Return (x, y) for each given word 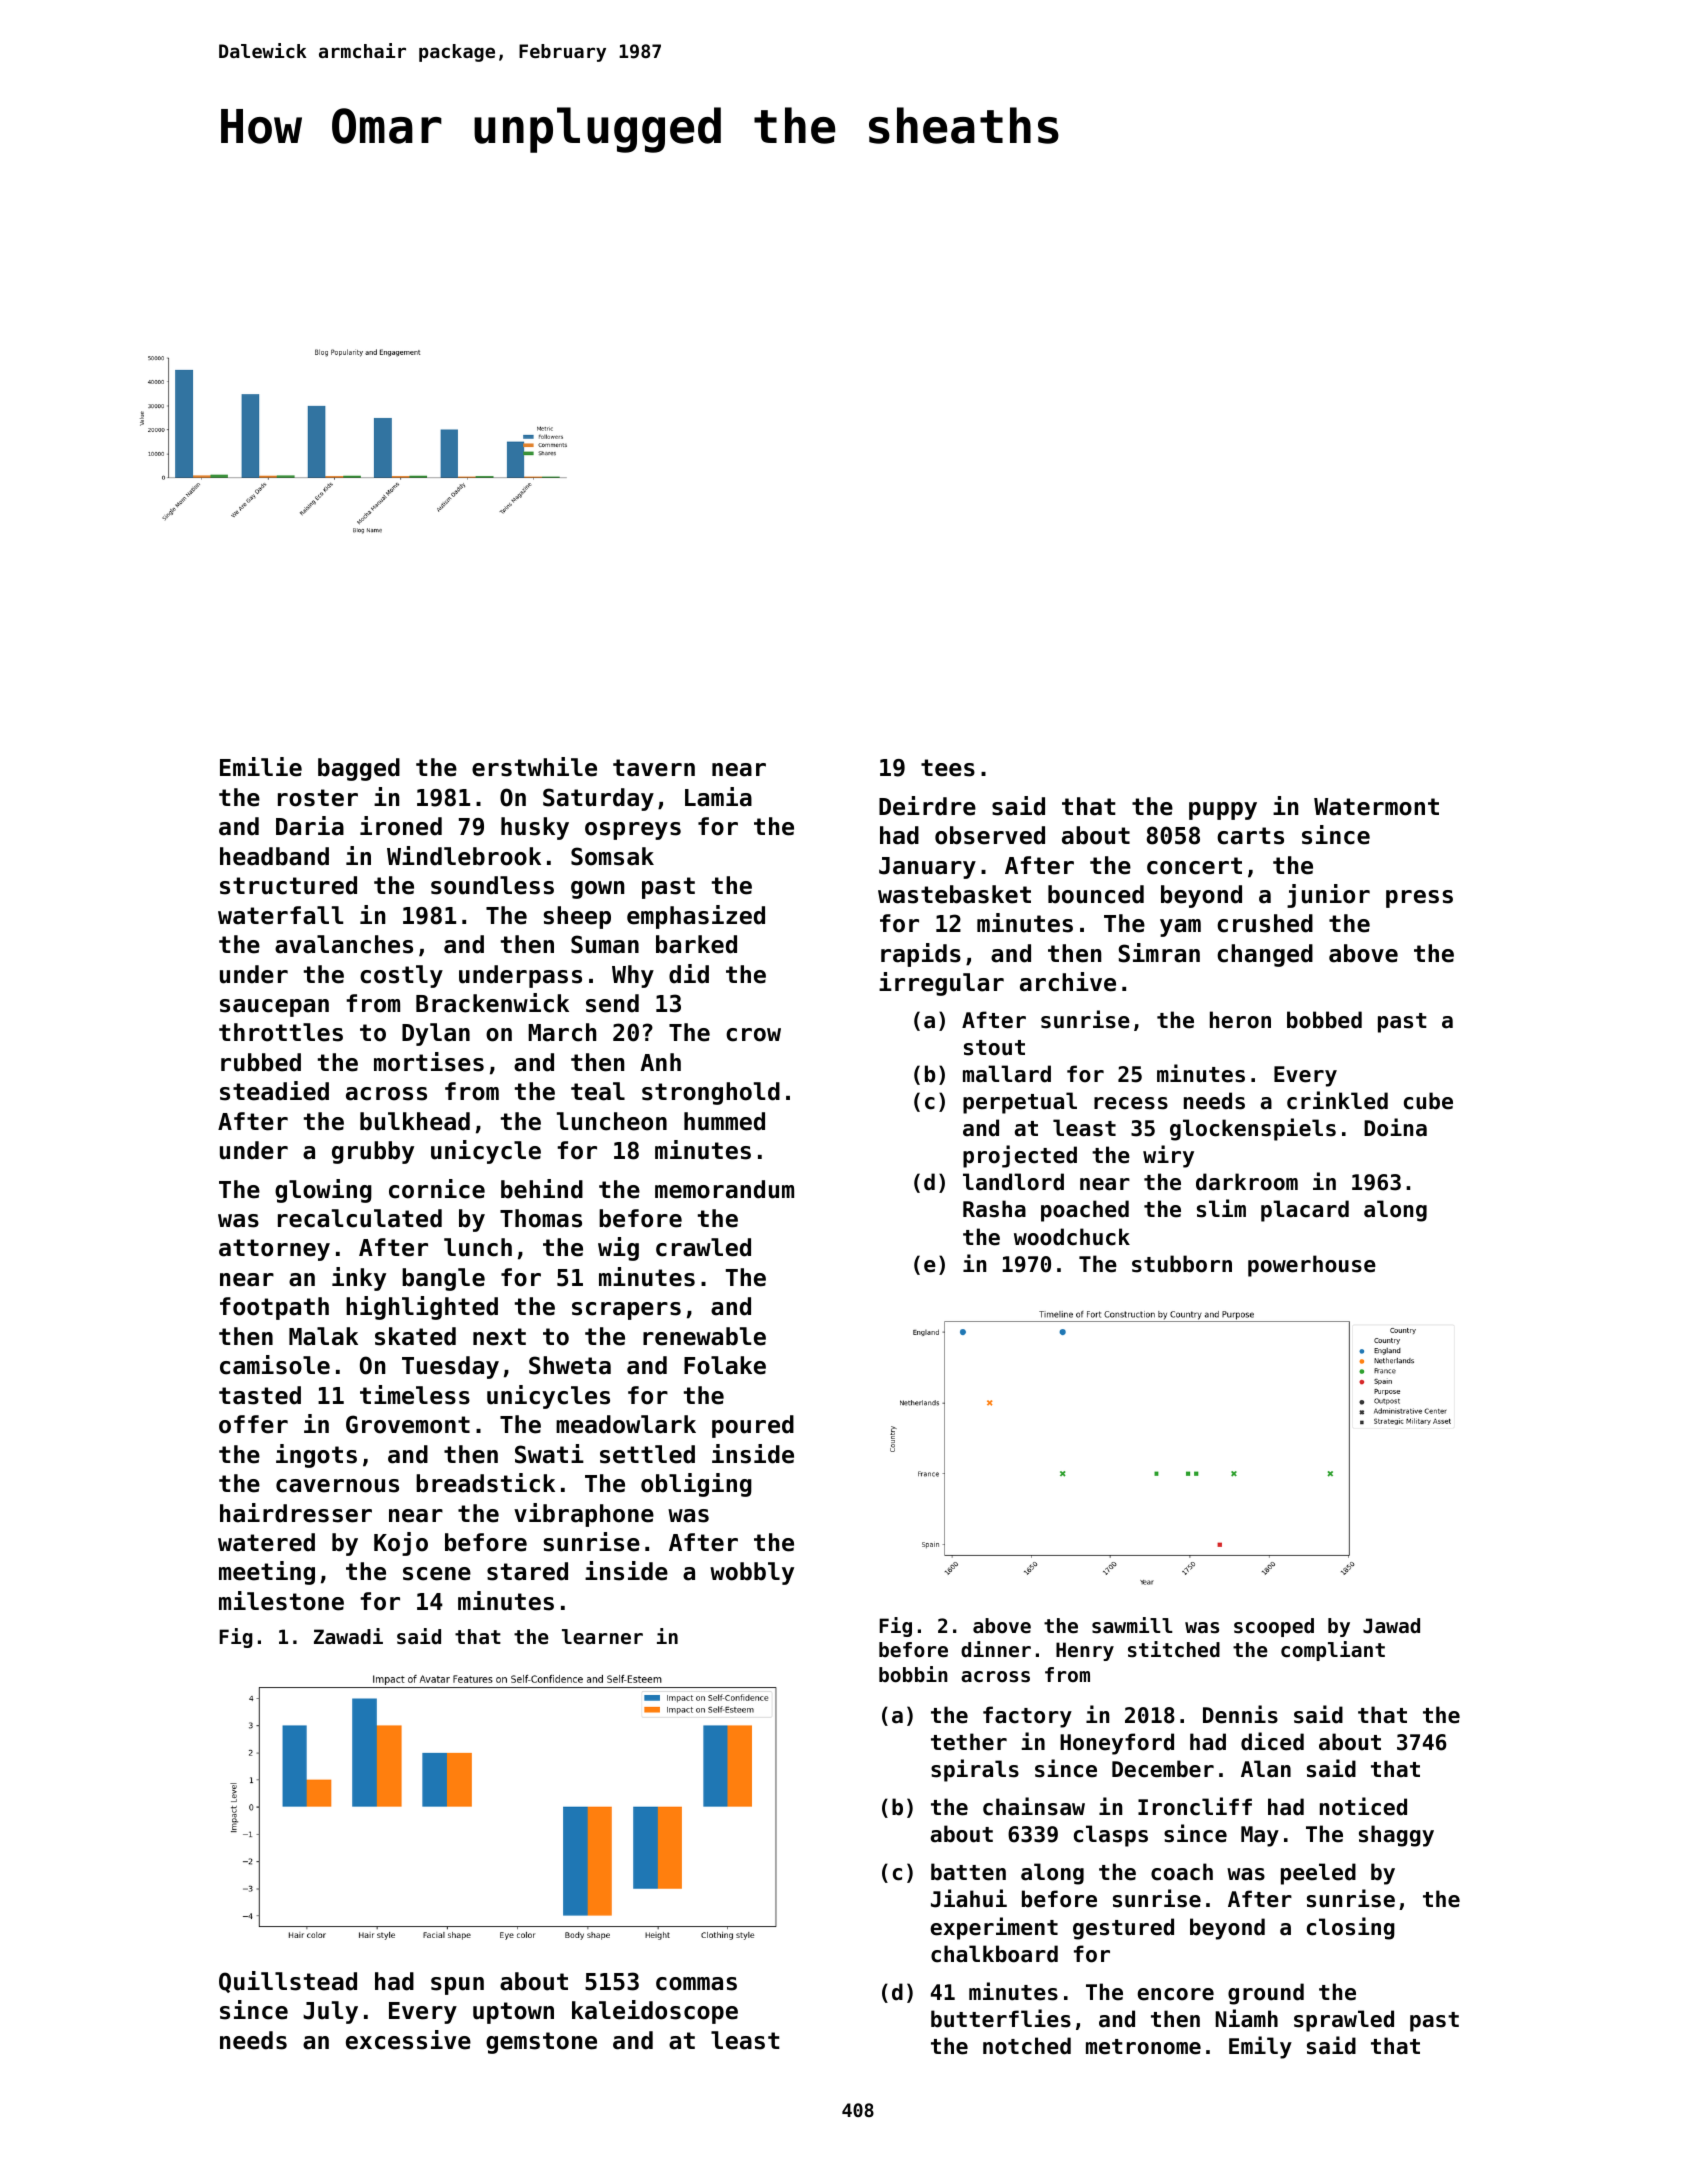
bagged (359, 769)
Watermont (1376, 807)
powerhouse (1312, 1266)
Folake (725, 1365)
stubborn (1182, 1264)
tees (948, 768)
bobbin (913, 1674)
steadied (274, 1091)
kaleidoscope (655, 2012)
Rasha (994, 1209)
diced (1272, 1741)
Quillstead (288, 1982)
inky (359, 1279)
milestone (281, 1601)
